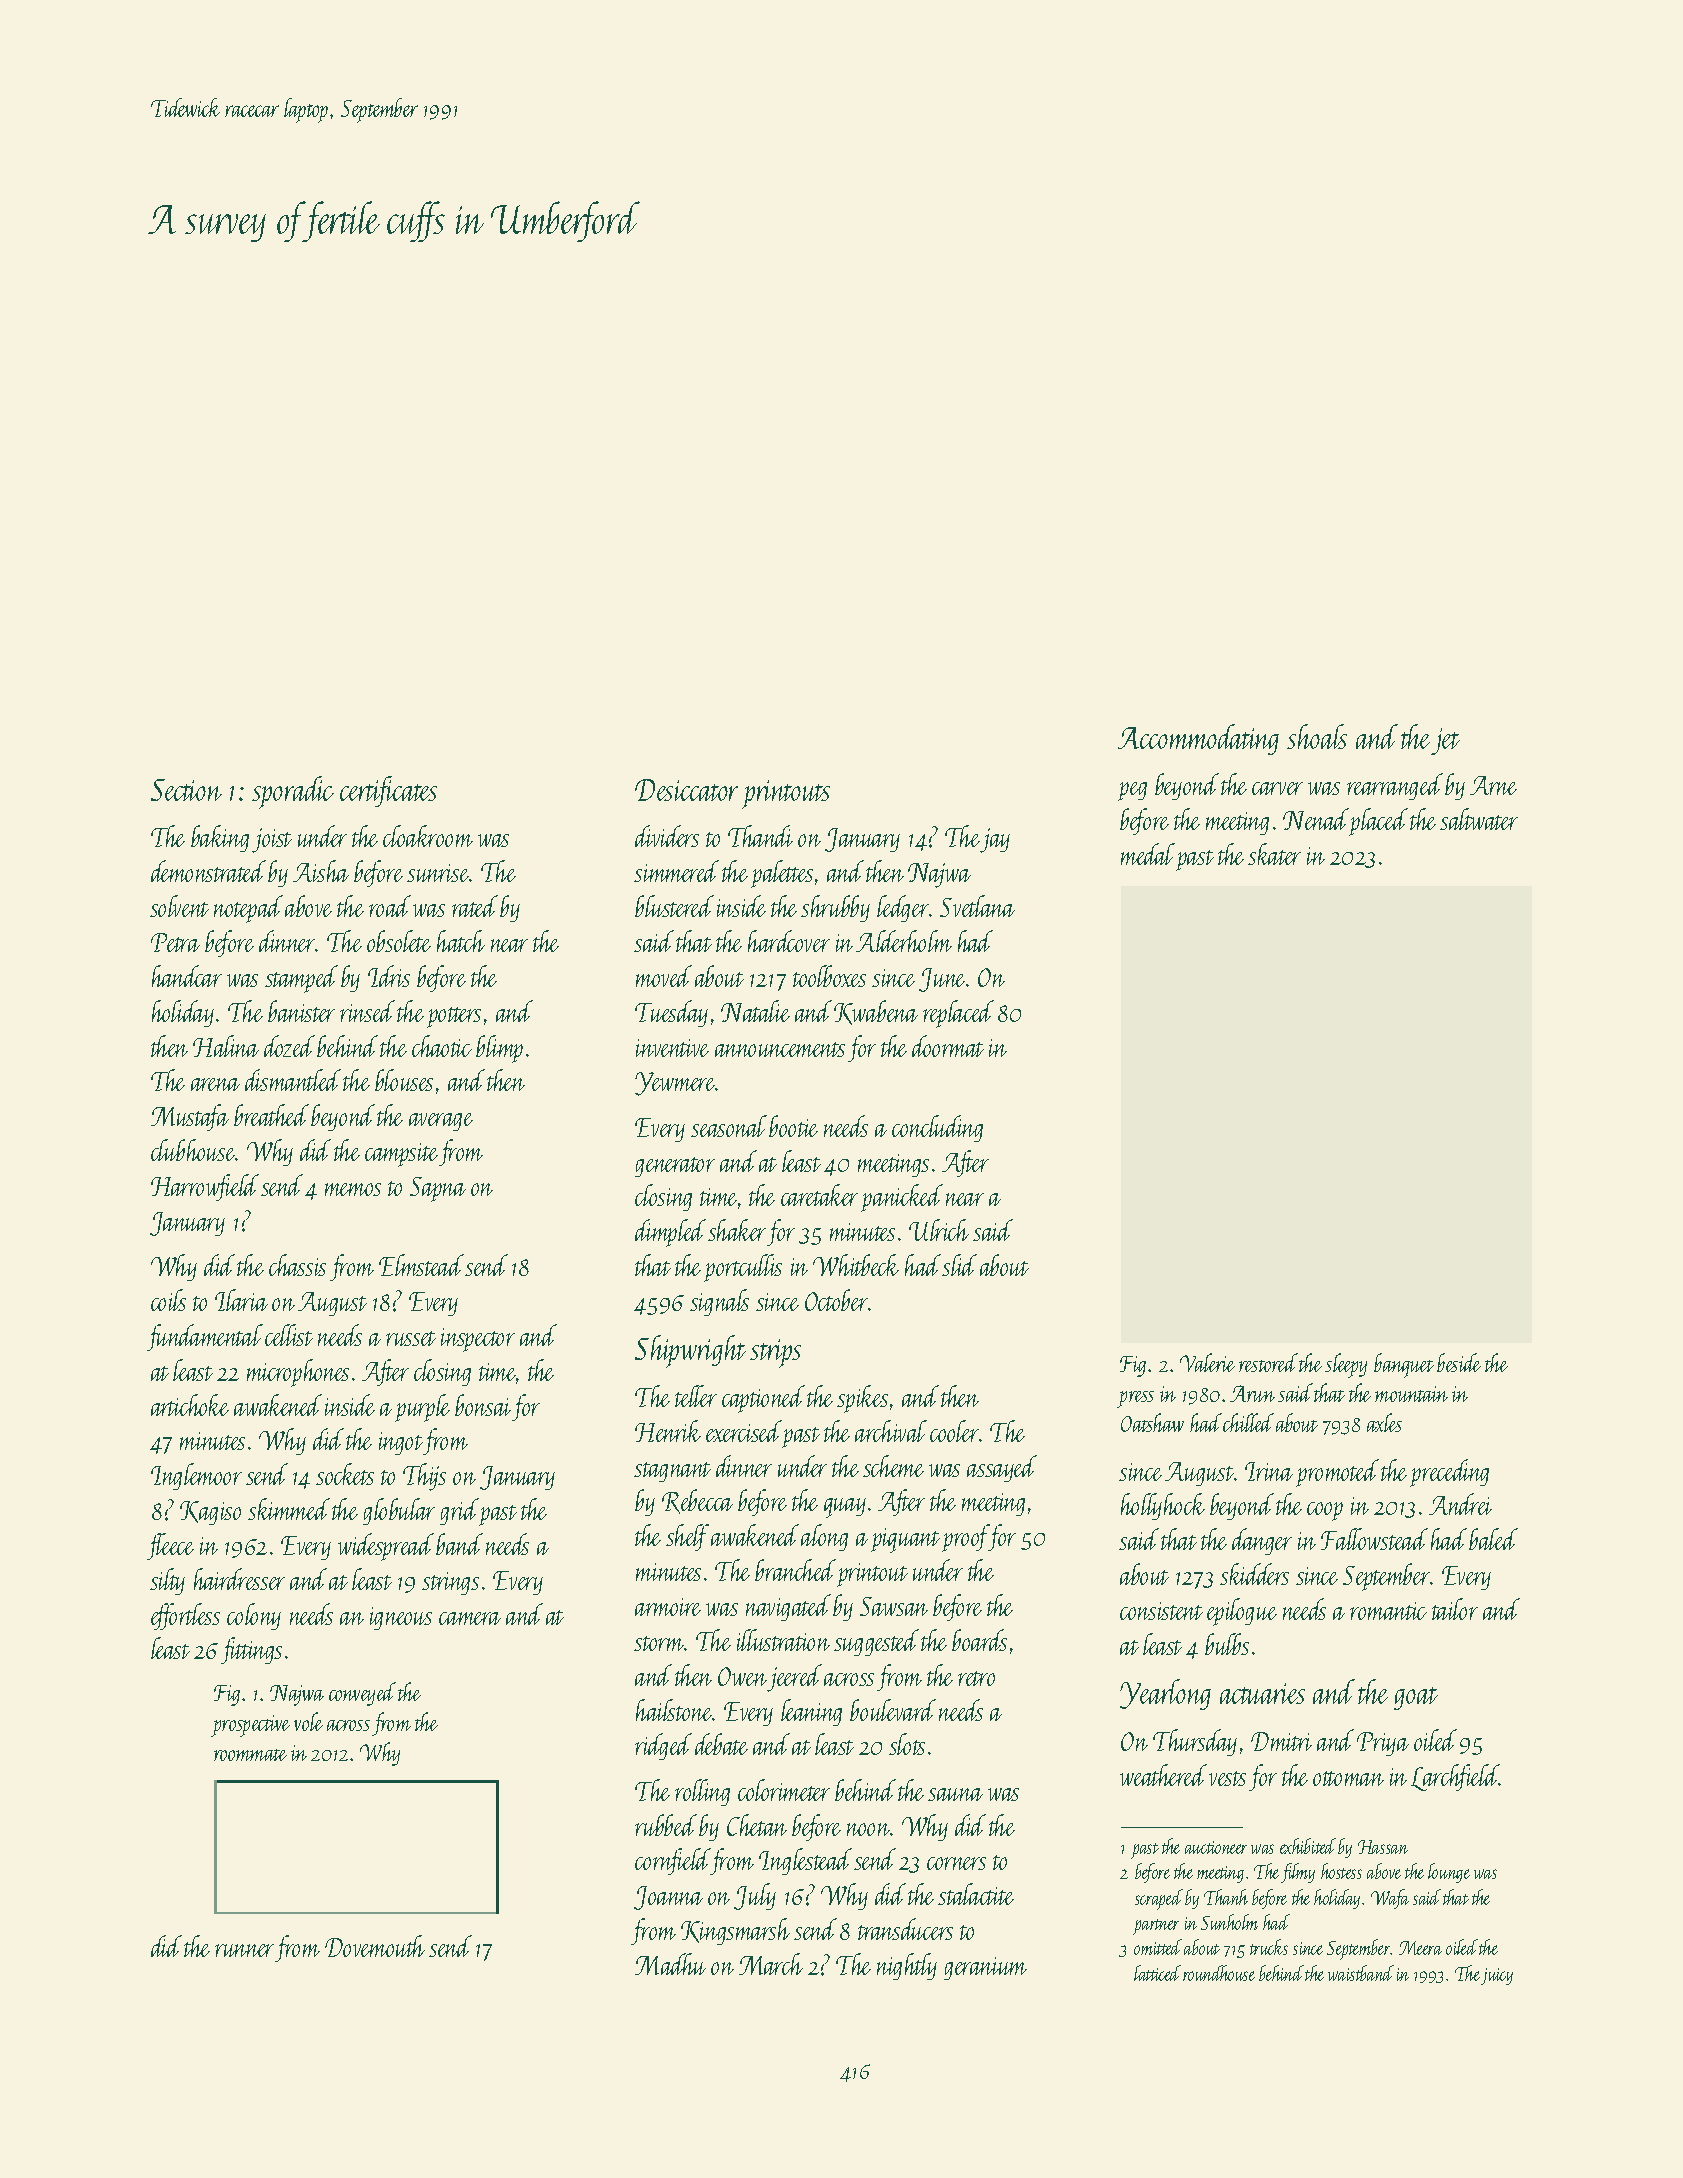 Image resolution: width=1683 pixels, height=2178 pixels. What do you see at coordinates (244, 1950) in the image?
I see `runner` at bounding box center [244, 1950].
